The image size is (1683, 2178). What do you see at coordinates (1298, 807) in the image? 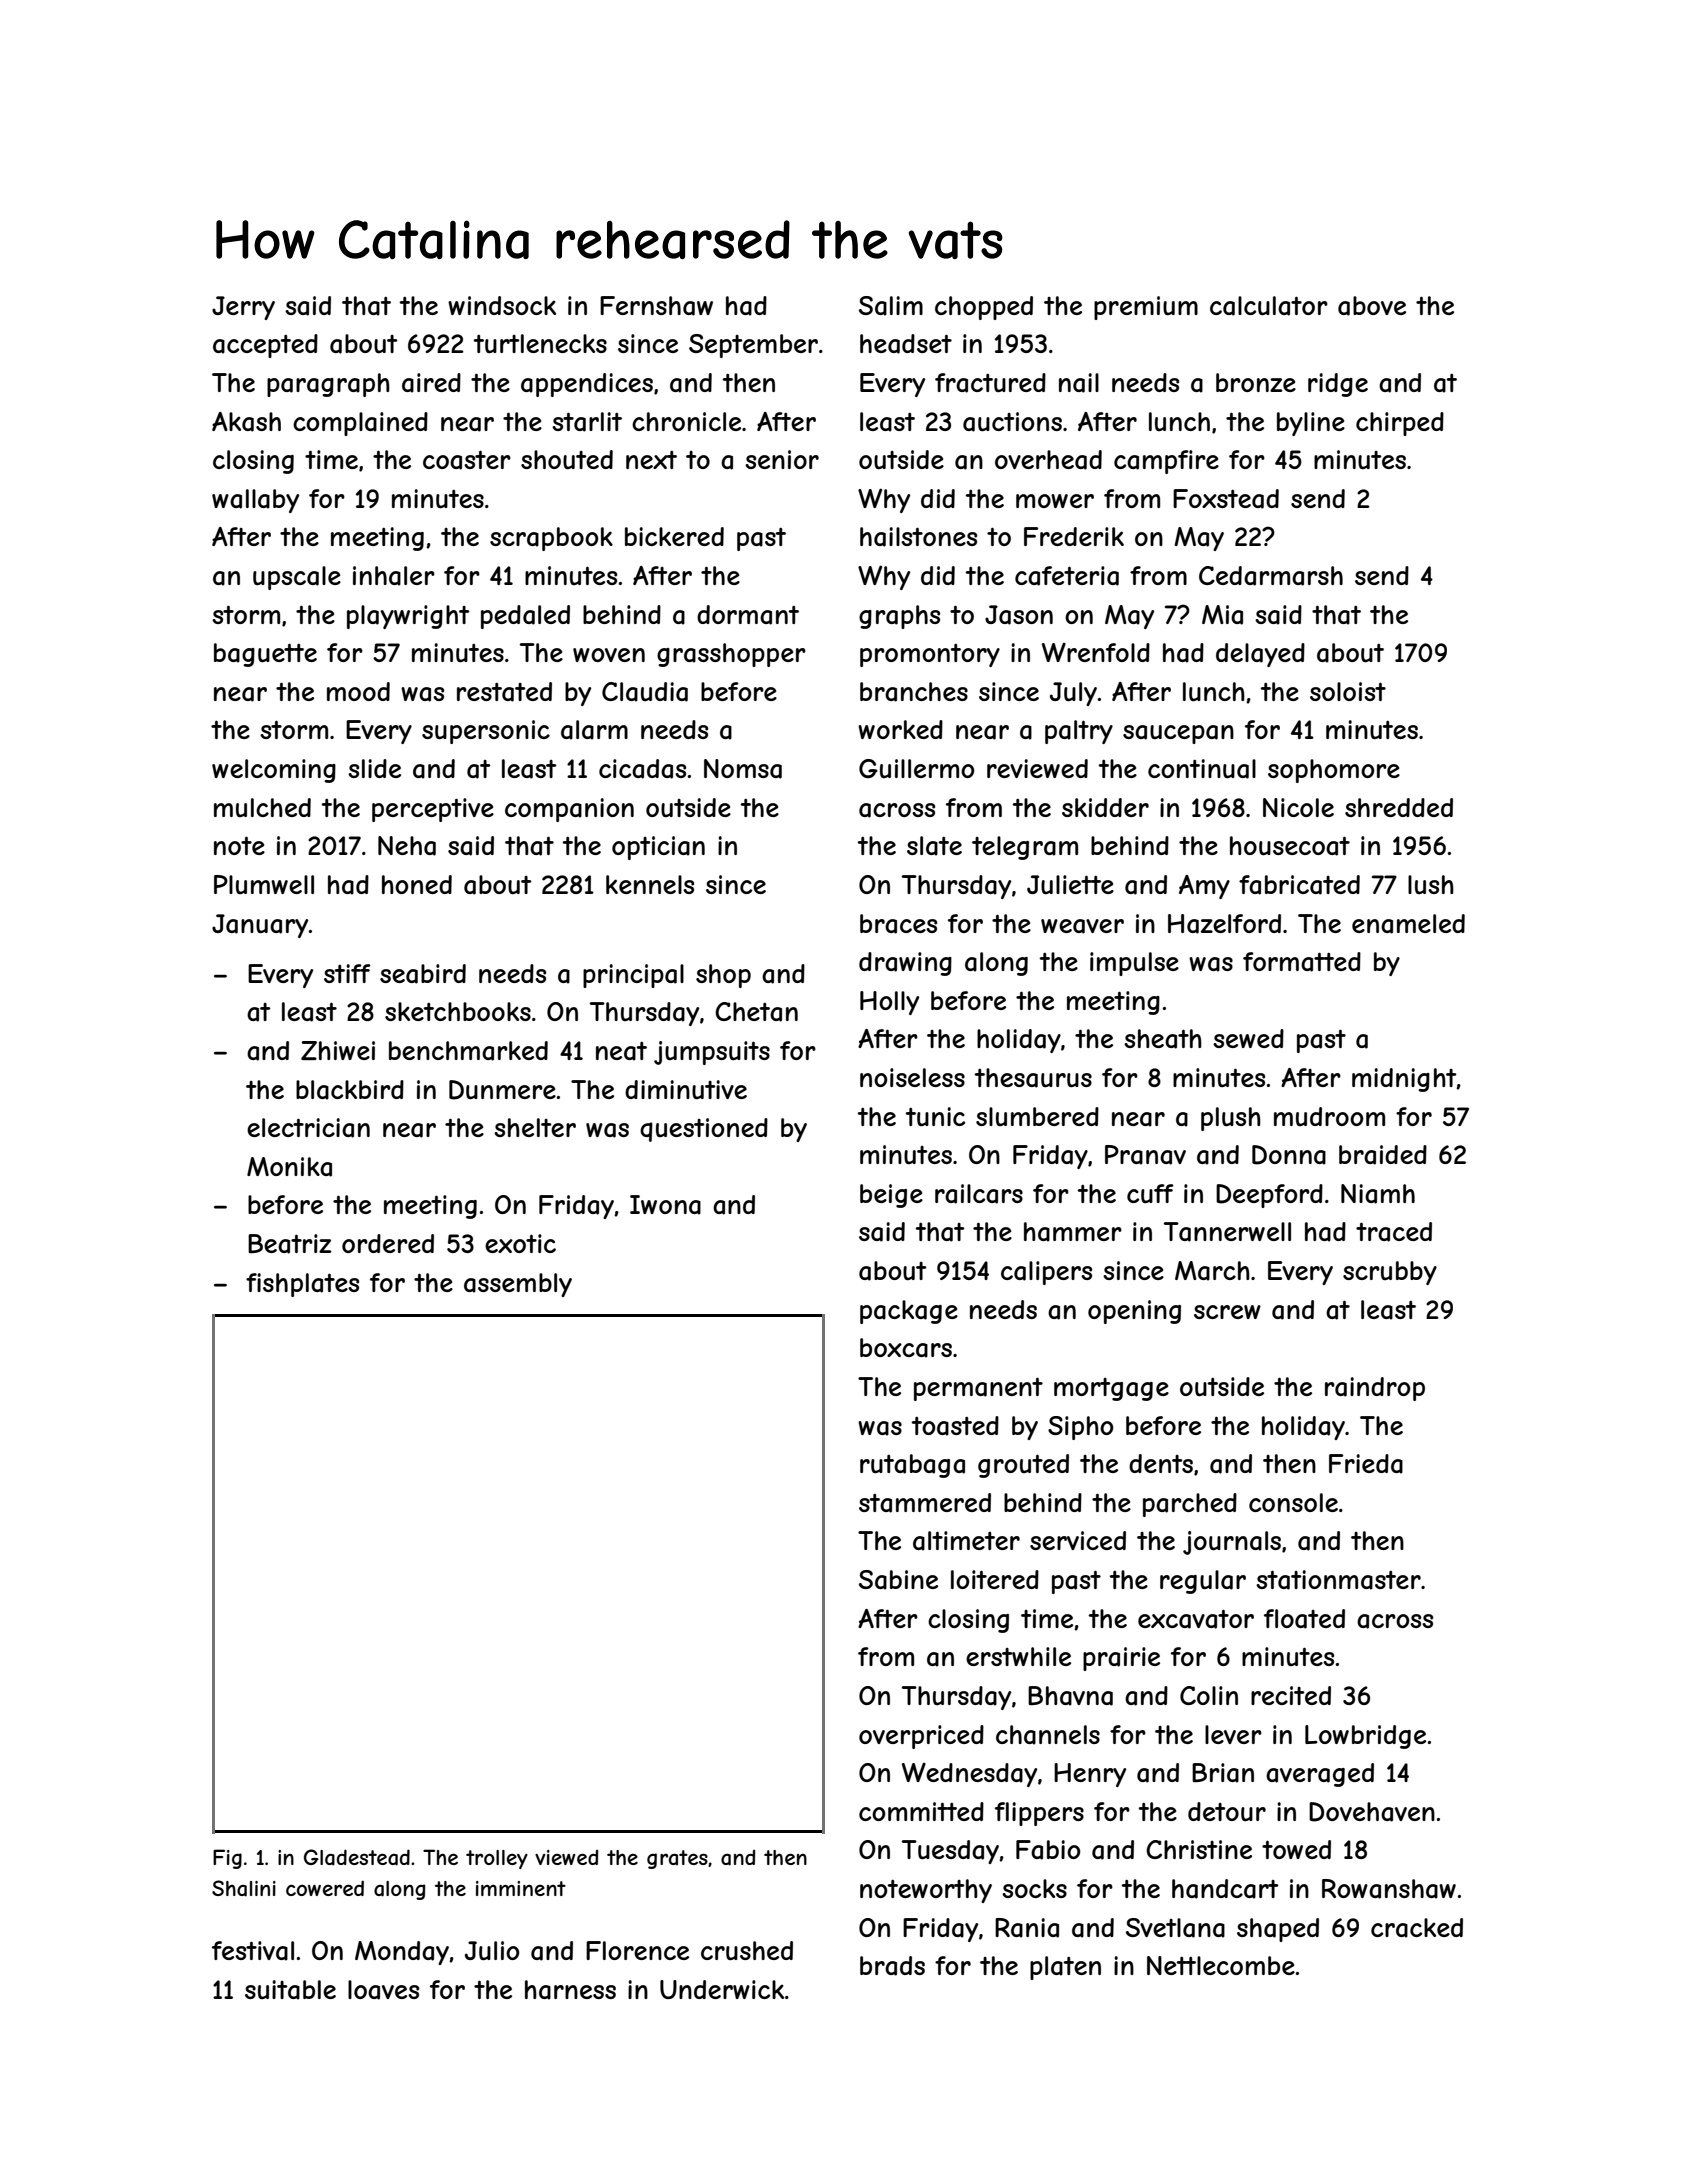
I see `Nicole` at bounding box center [1298, 807].
